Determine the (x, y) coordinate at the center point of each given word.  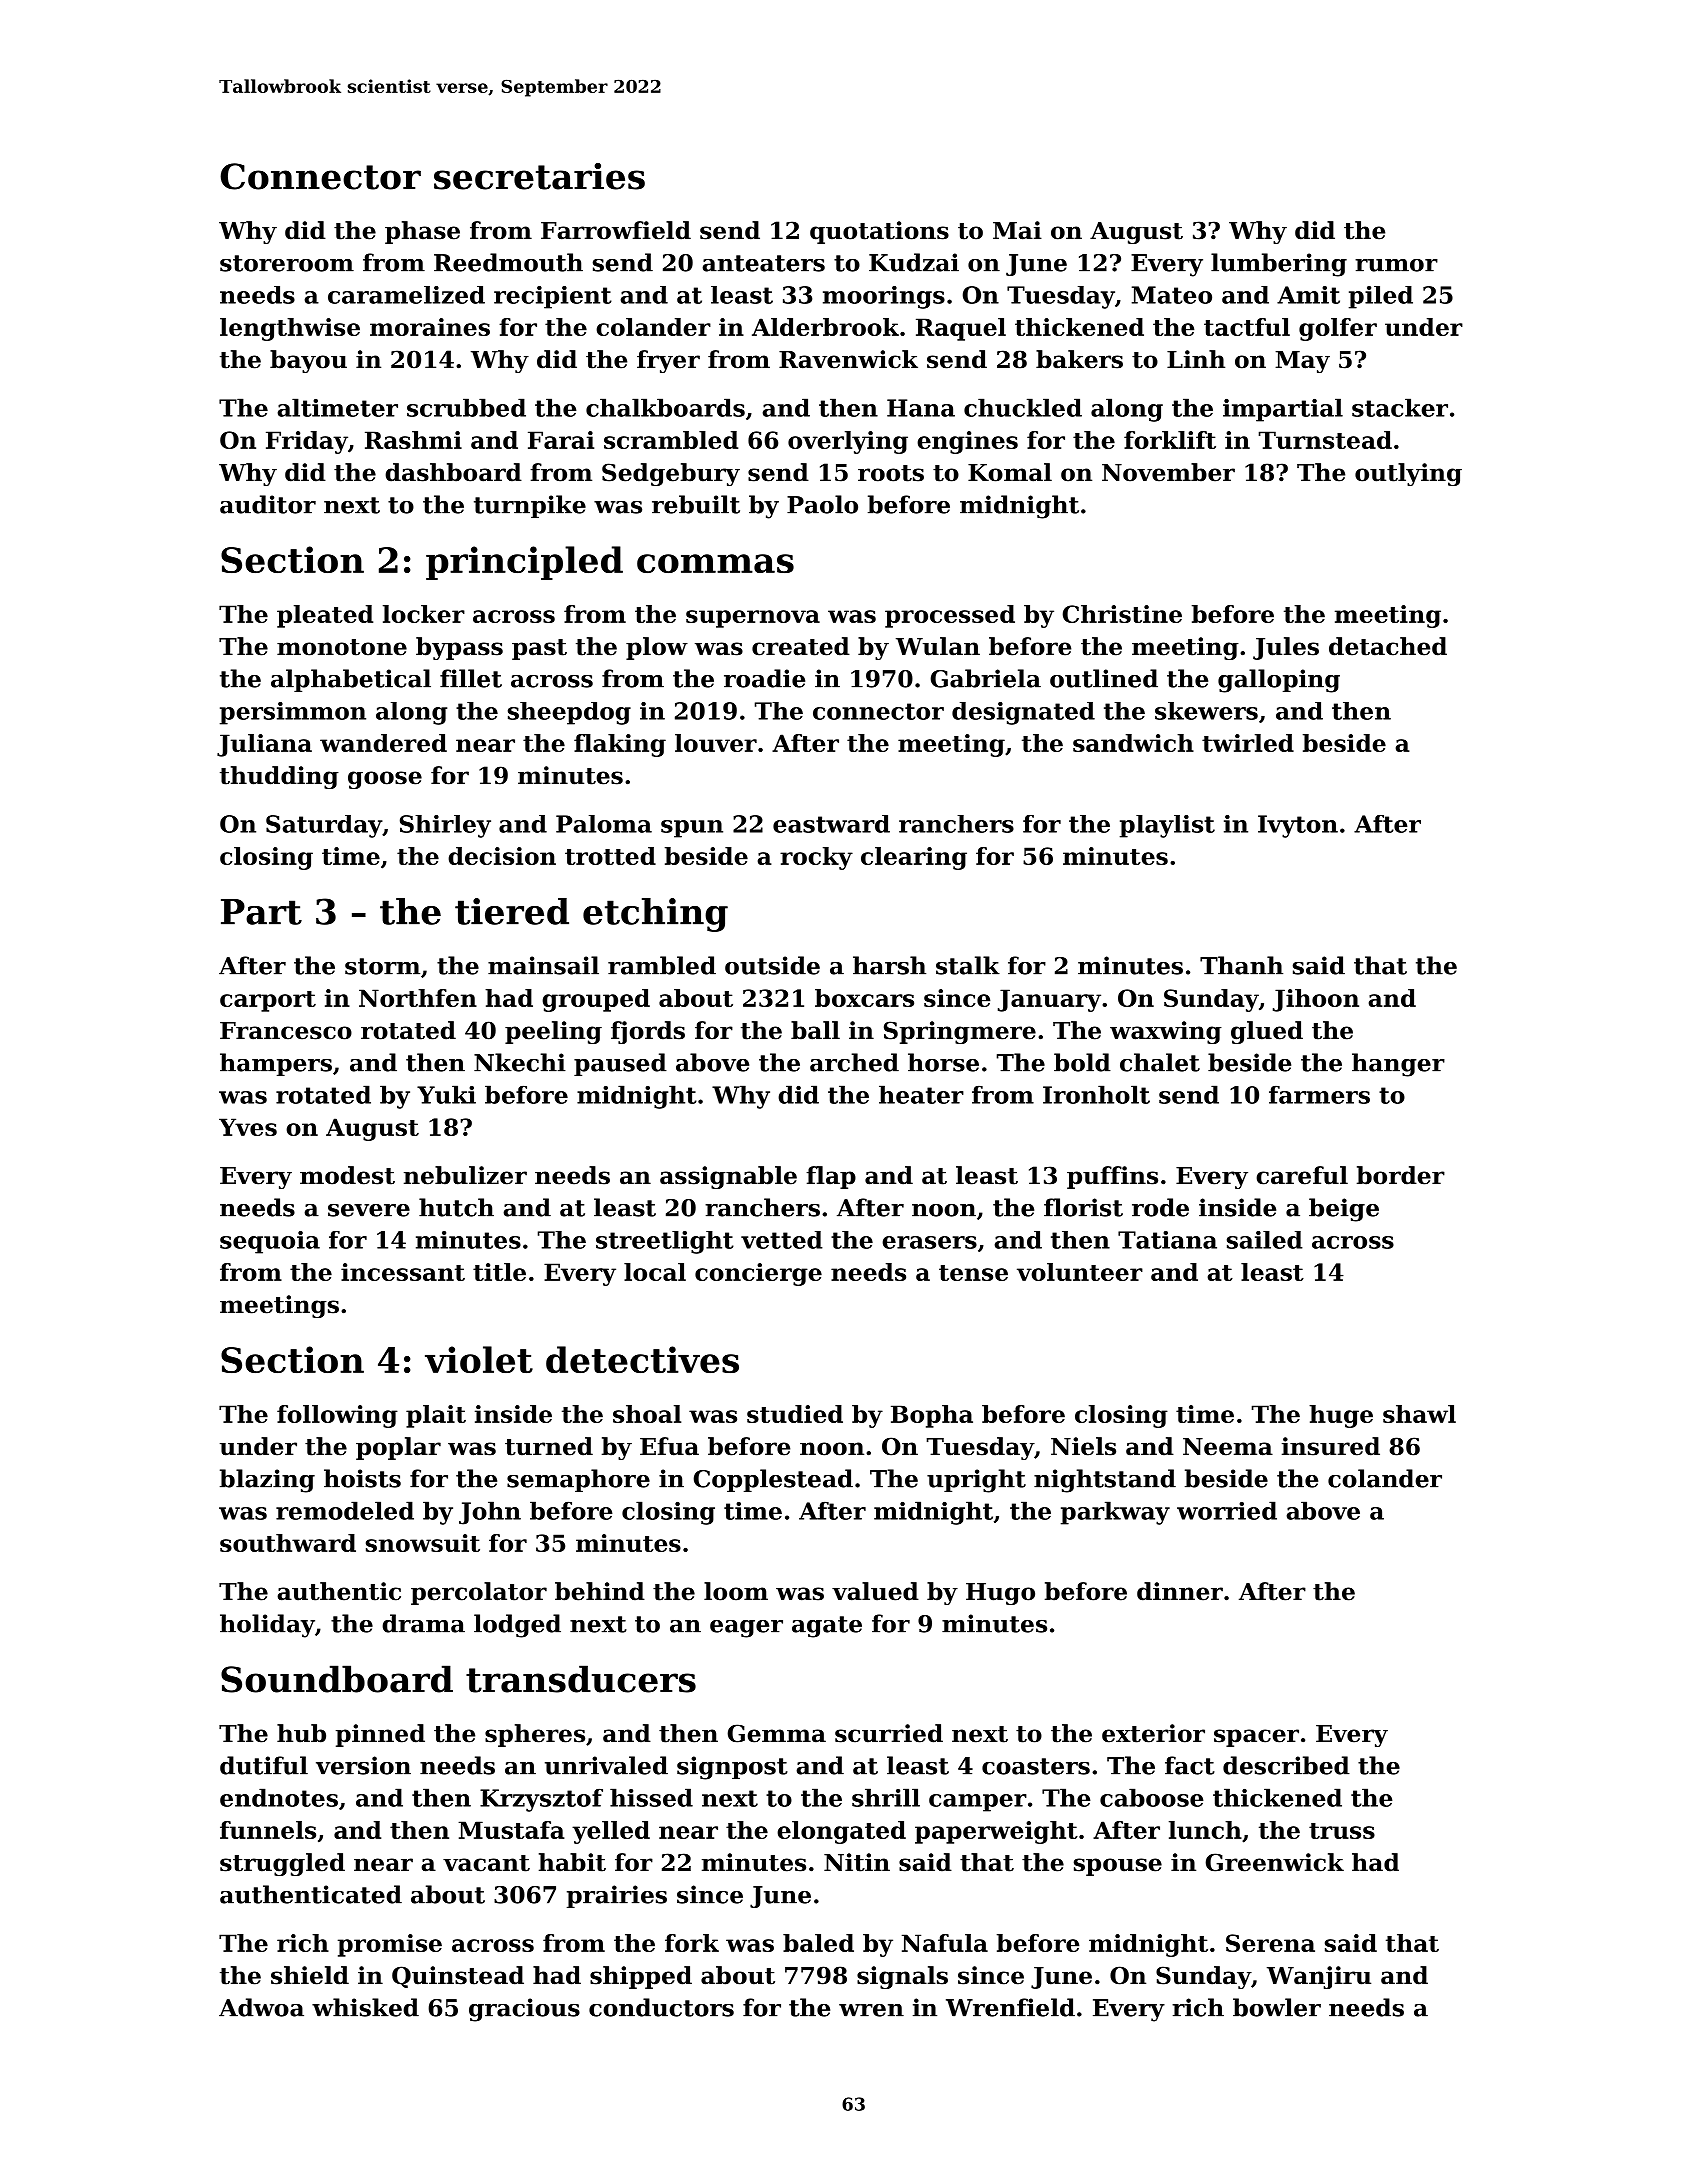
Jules (1286, 648)
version (363, 1765)
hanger (1398, 1065)
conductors (661, 2007)
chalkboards (665, 407)
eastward (831, 824)
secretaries (539, 176)
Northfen (418, 998)
